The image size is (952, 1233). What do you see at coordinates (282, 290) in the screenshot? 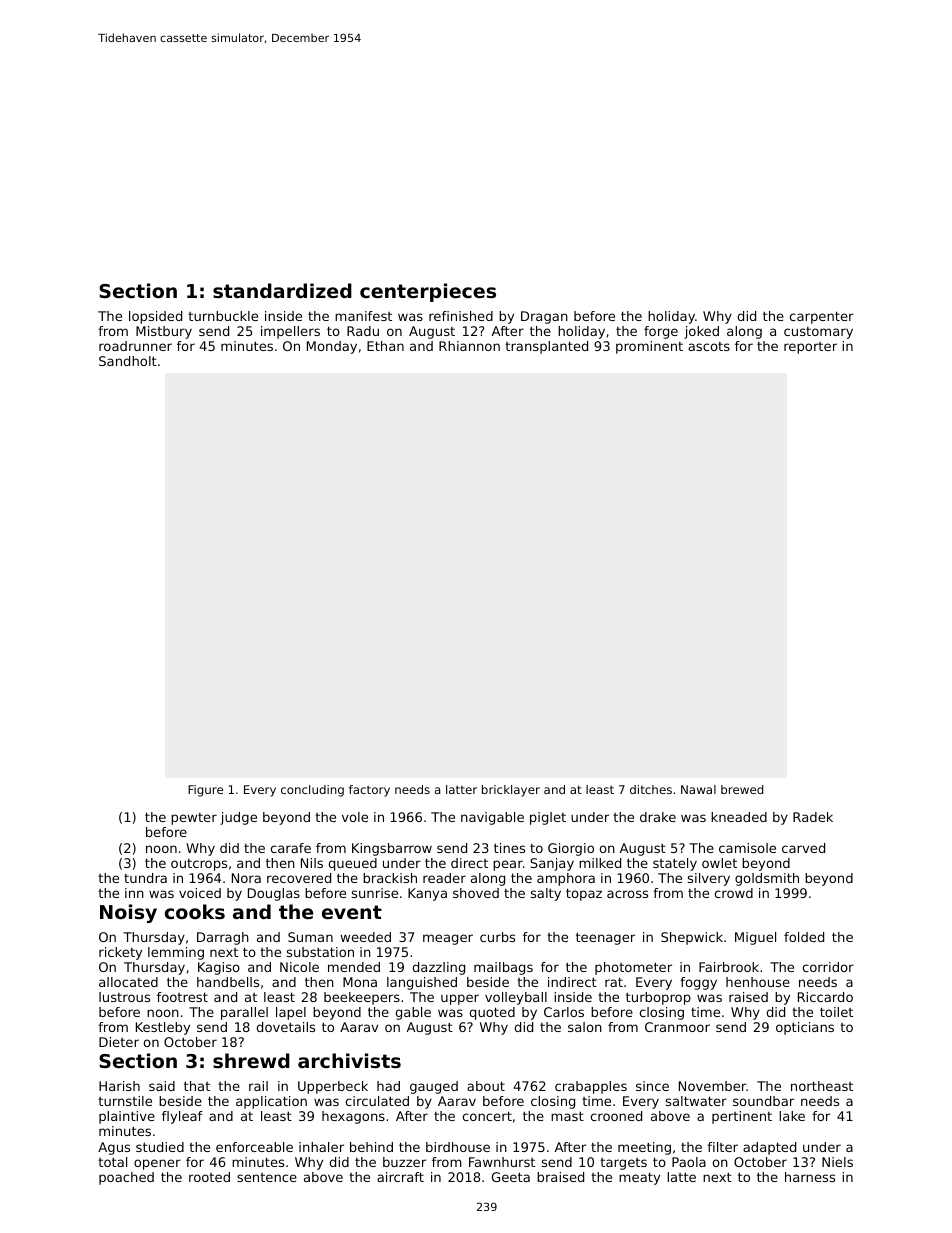
I see `standardized` at bounding box center [282, 290].
